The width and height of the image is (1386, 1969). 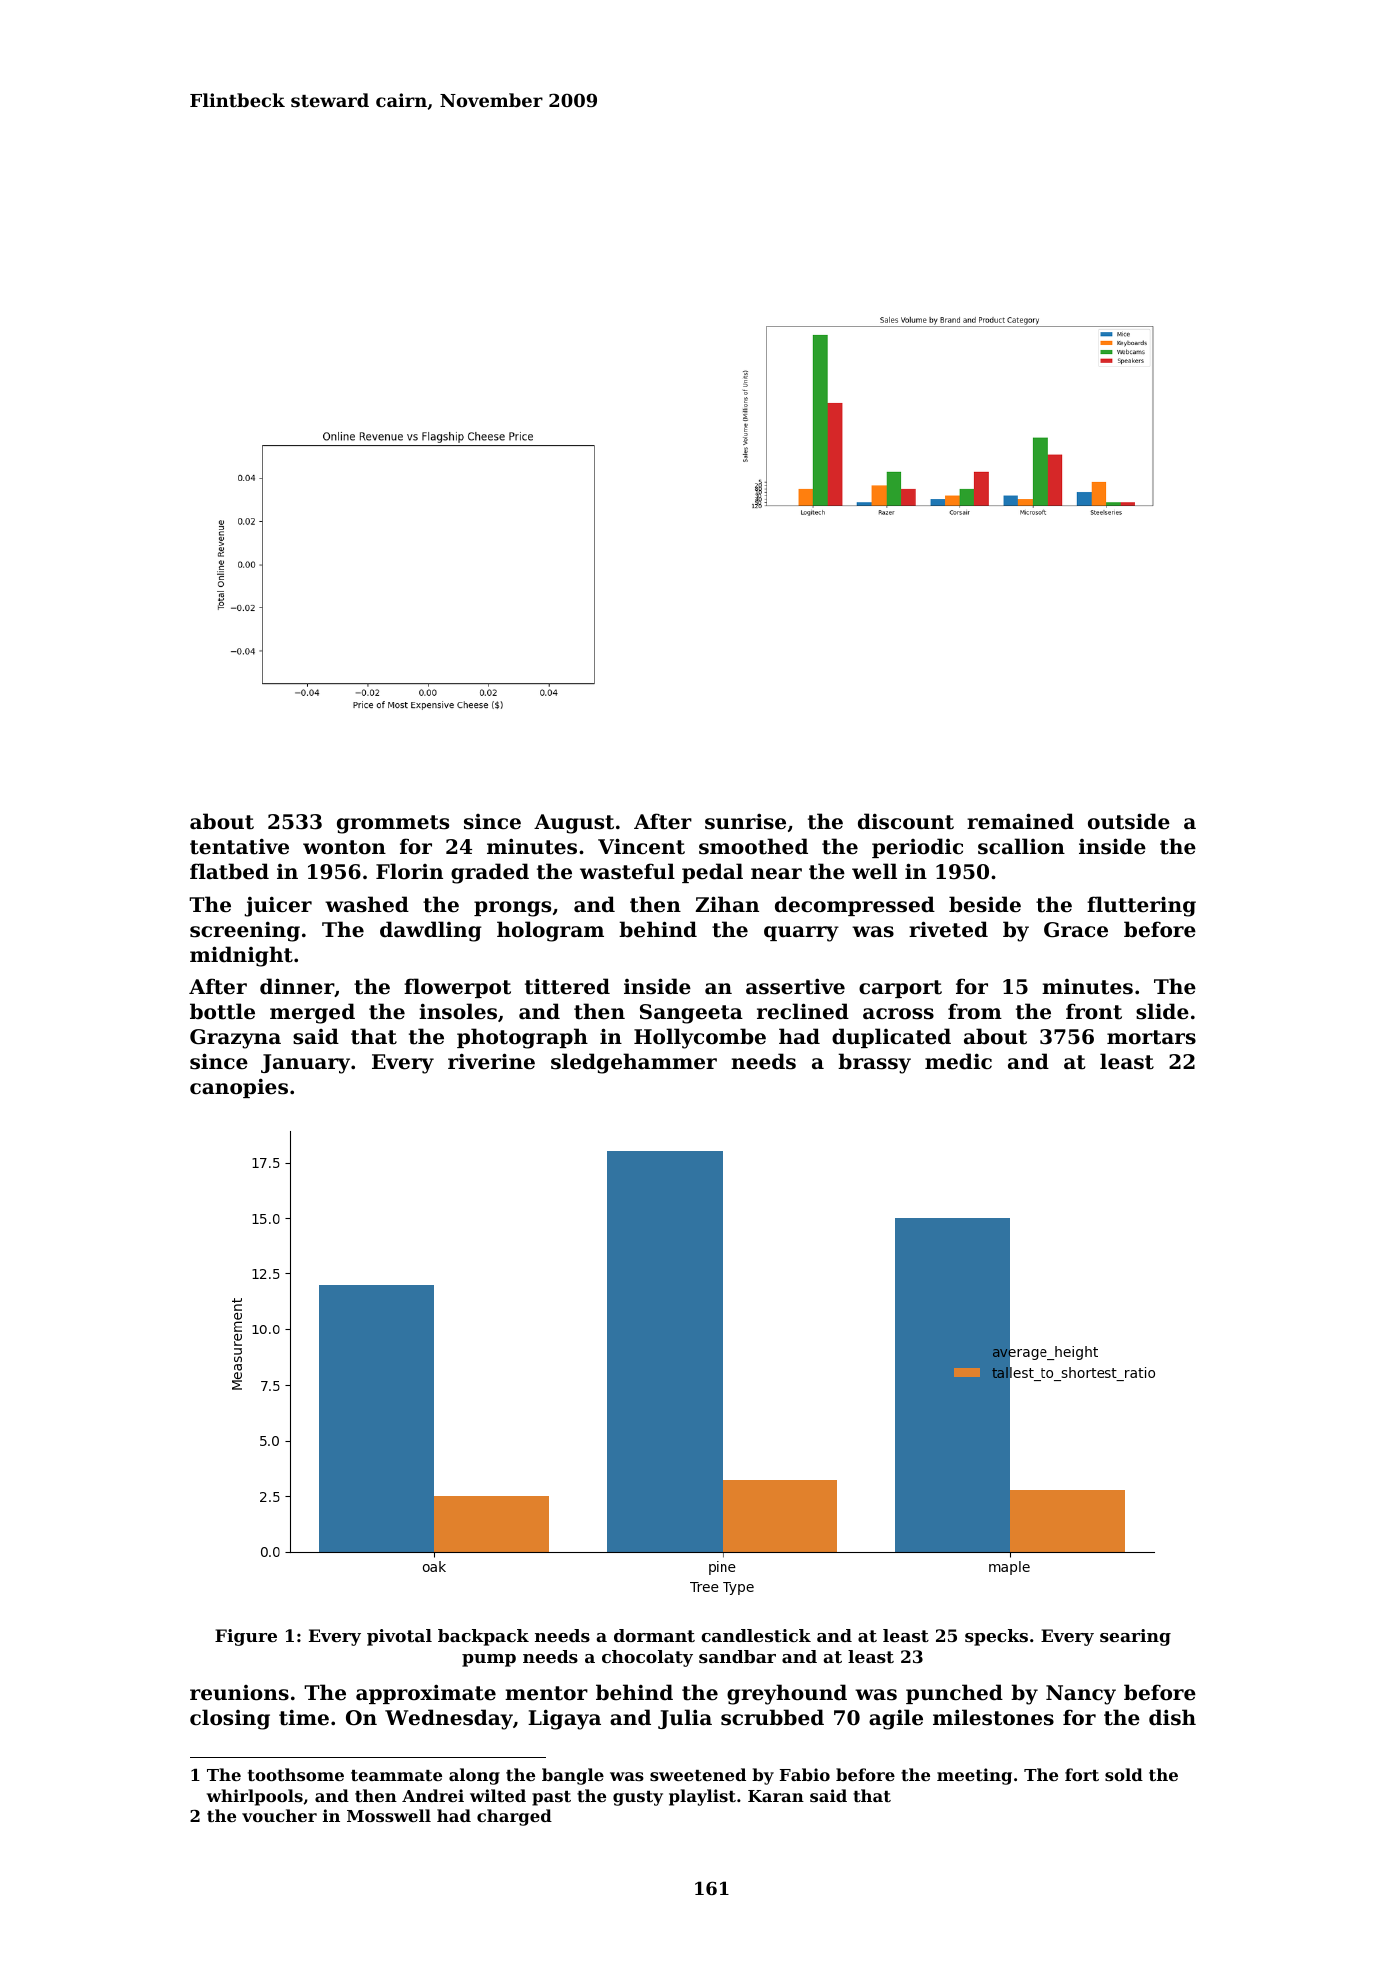 I want to click on dormant, so click(x=654, y=1635).
